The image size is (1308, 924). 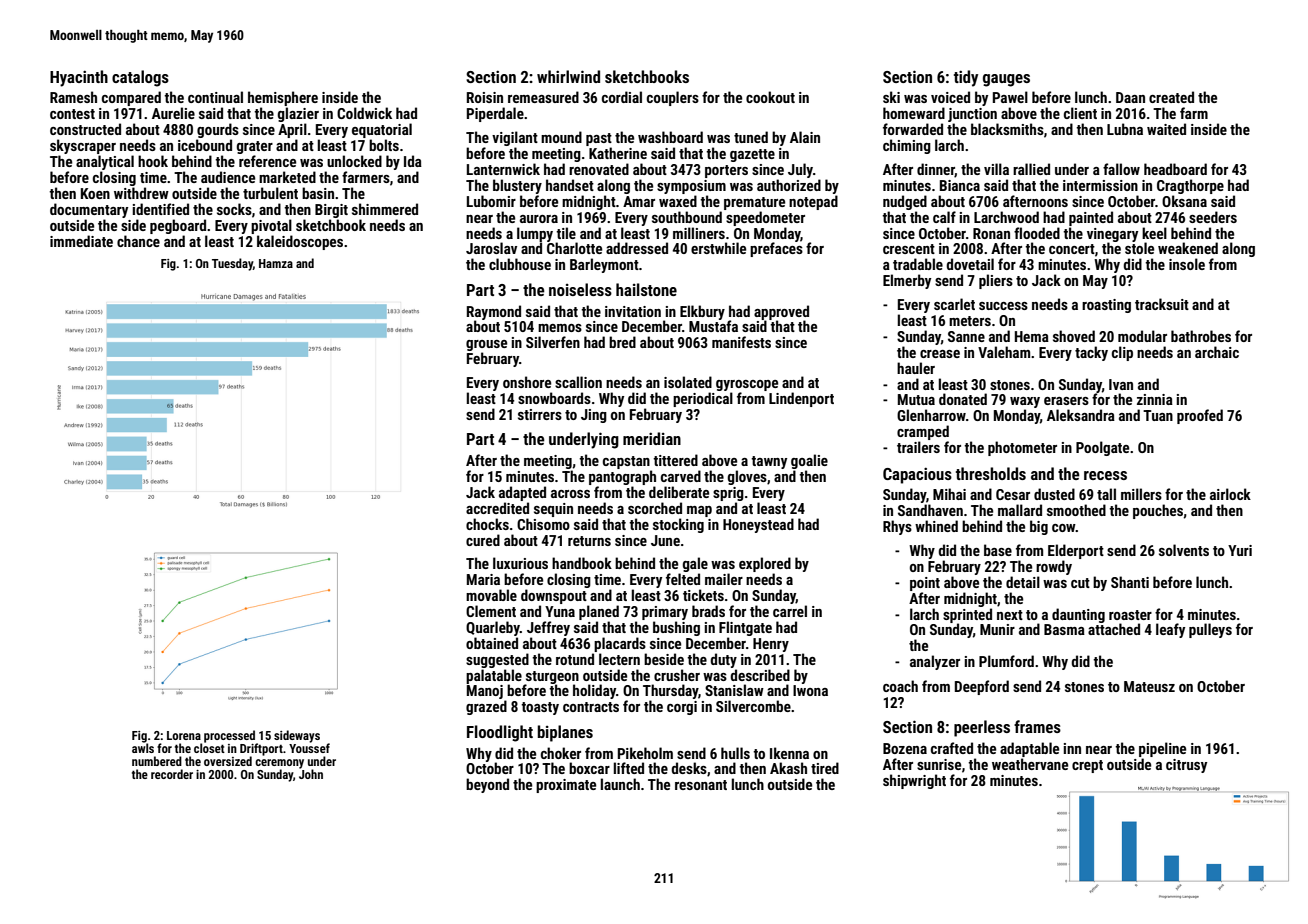 I want to click on citrusy, so click(x=1186, y=766).
